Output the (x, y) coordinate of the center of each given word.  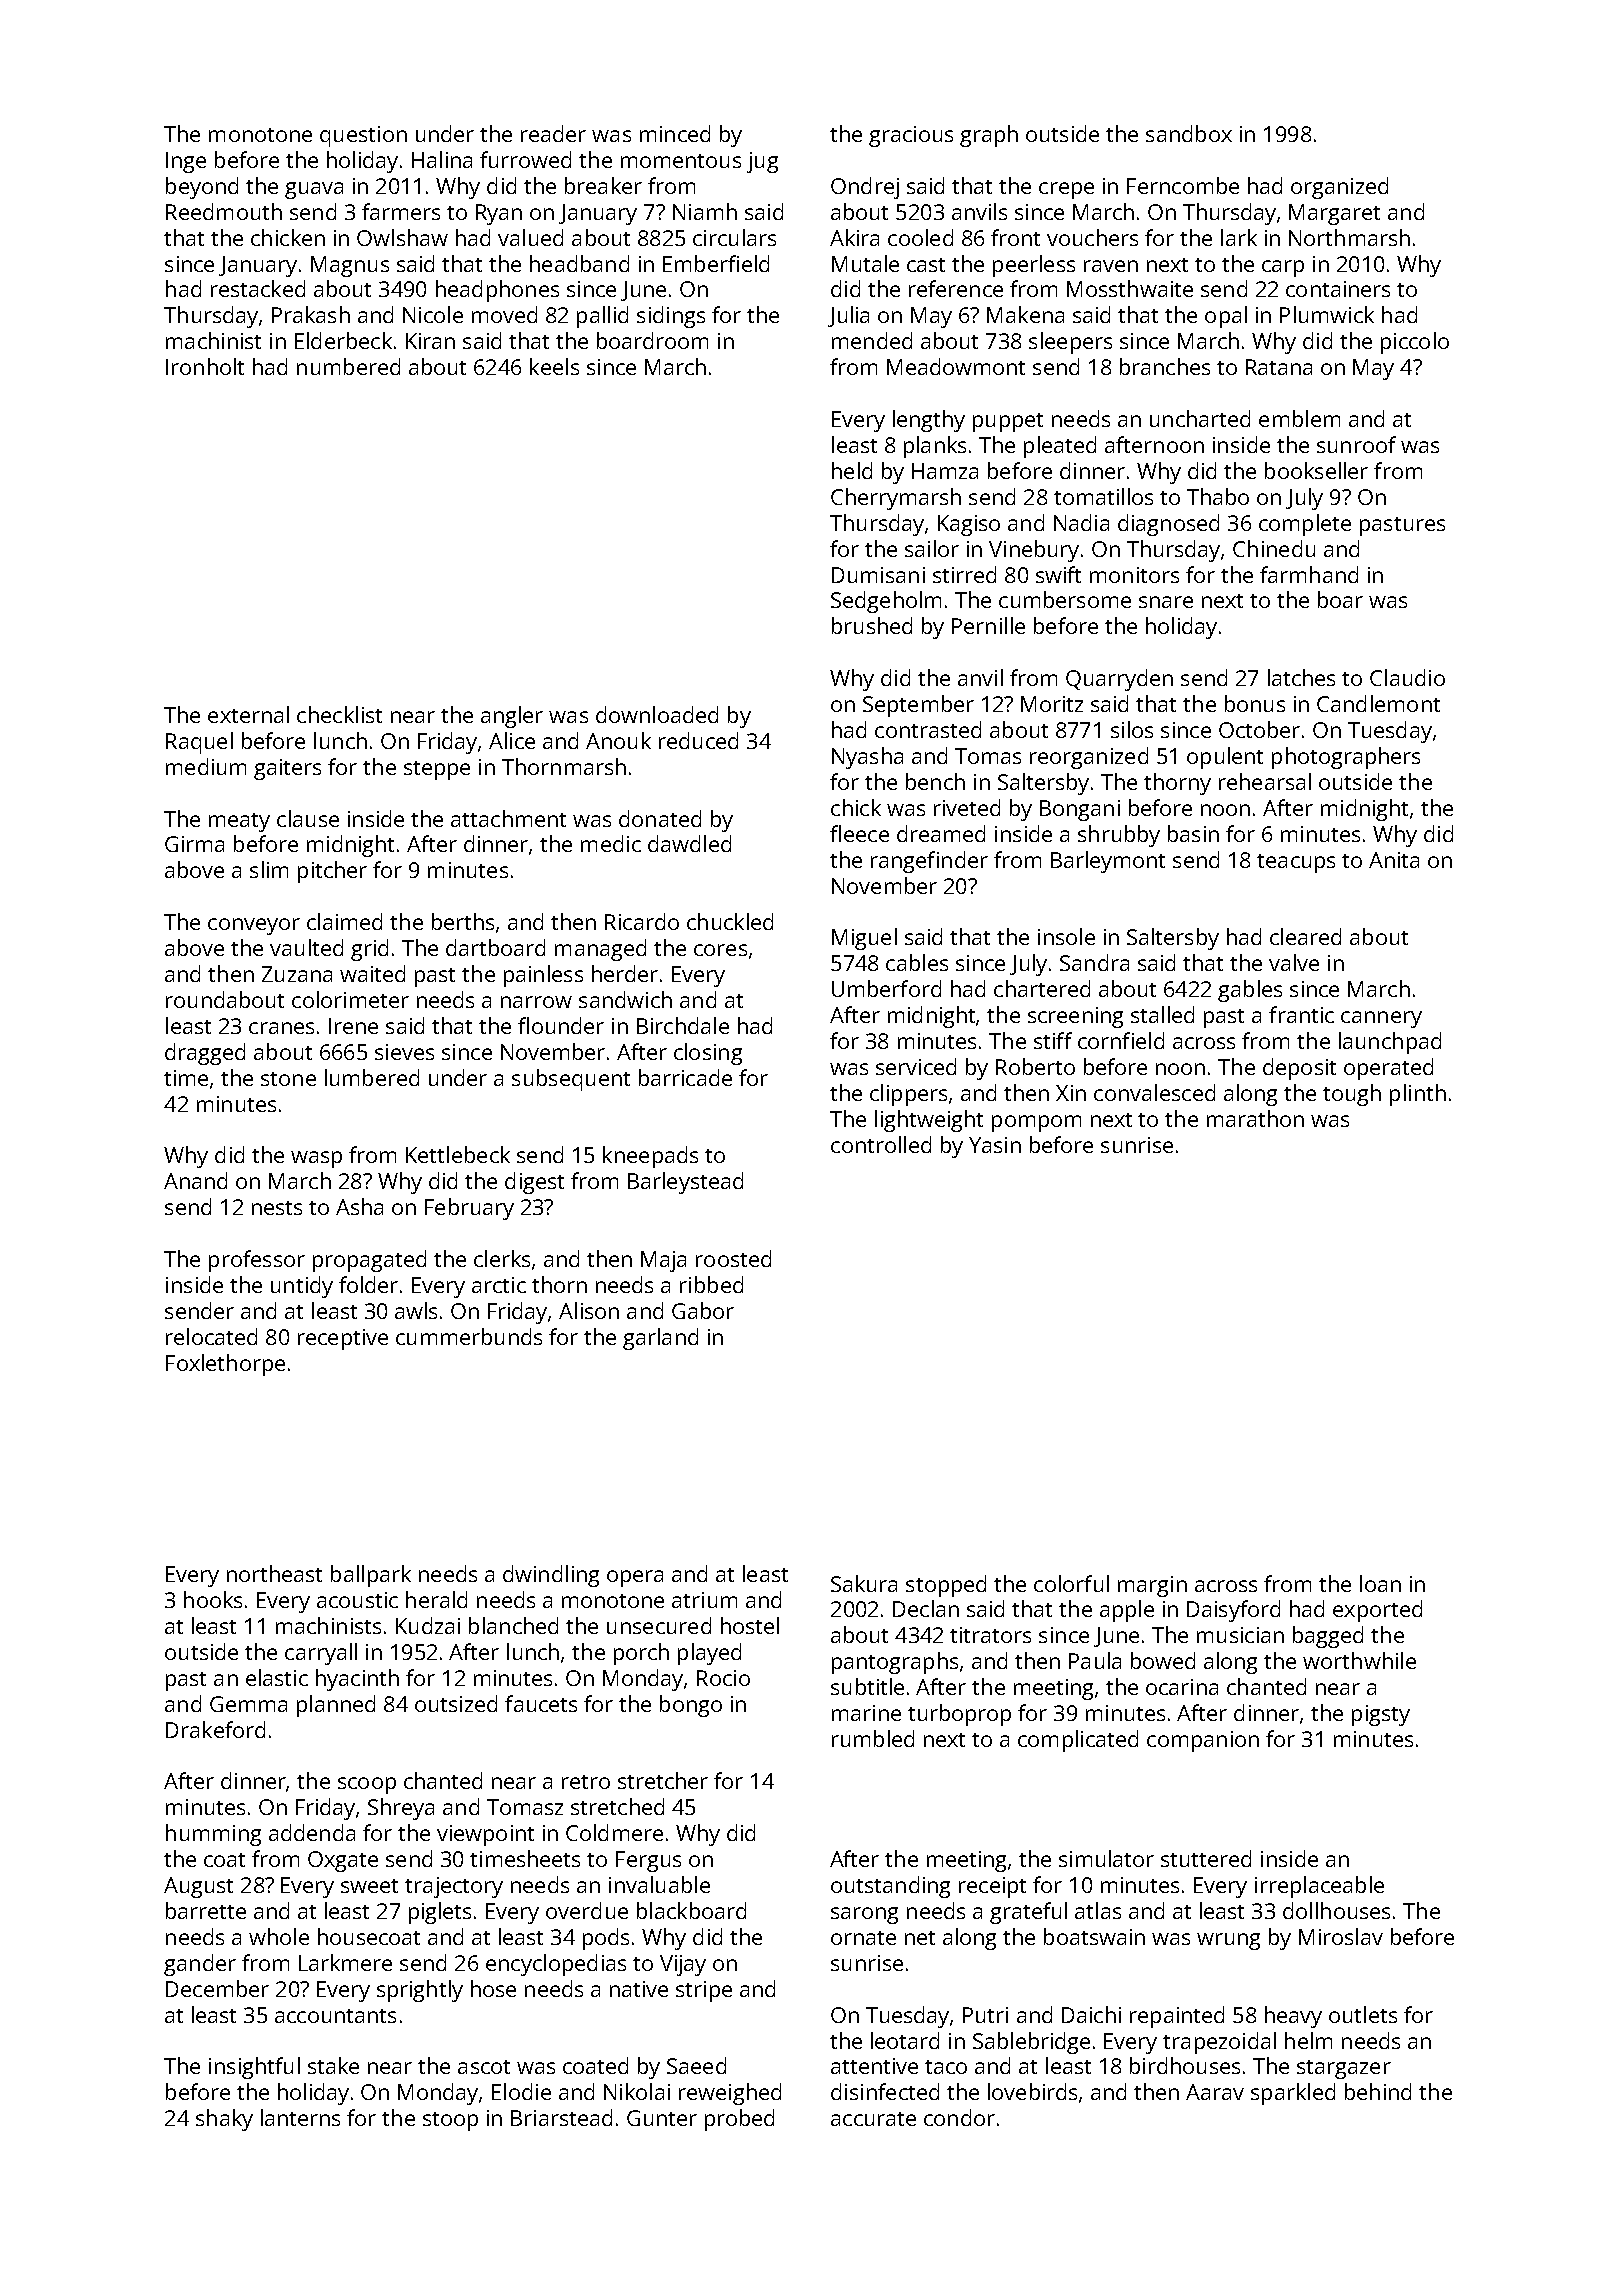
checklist (339, 714)
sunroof (1356, 444)
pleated (1060, 447)
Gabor (703, 1310)
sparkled (1293, 2094)
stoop (450, 2121)
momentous (681, 161)
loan (1380, 1583)
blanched (513, 1625)
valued (530, 237)
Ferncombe (1183, 185)
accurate (873, 2119)
